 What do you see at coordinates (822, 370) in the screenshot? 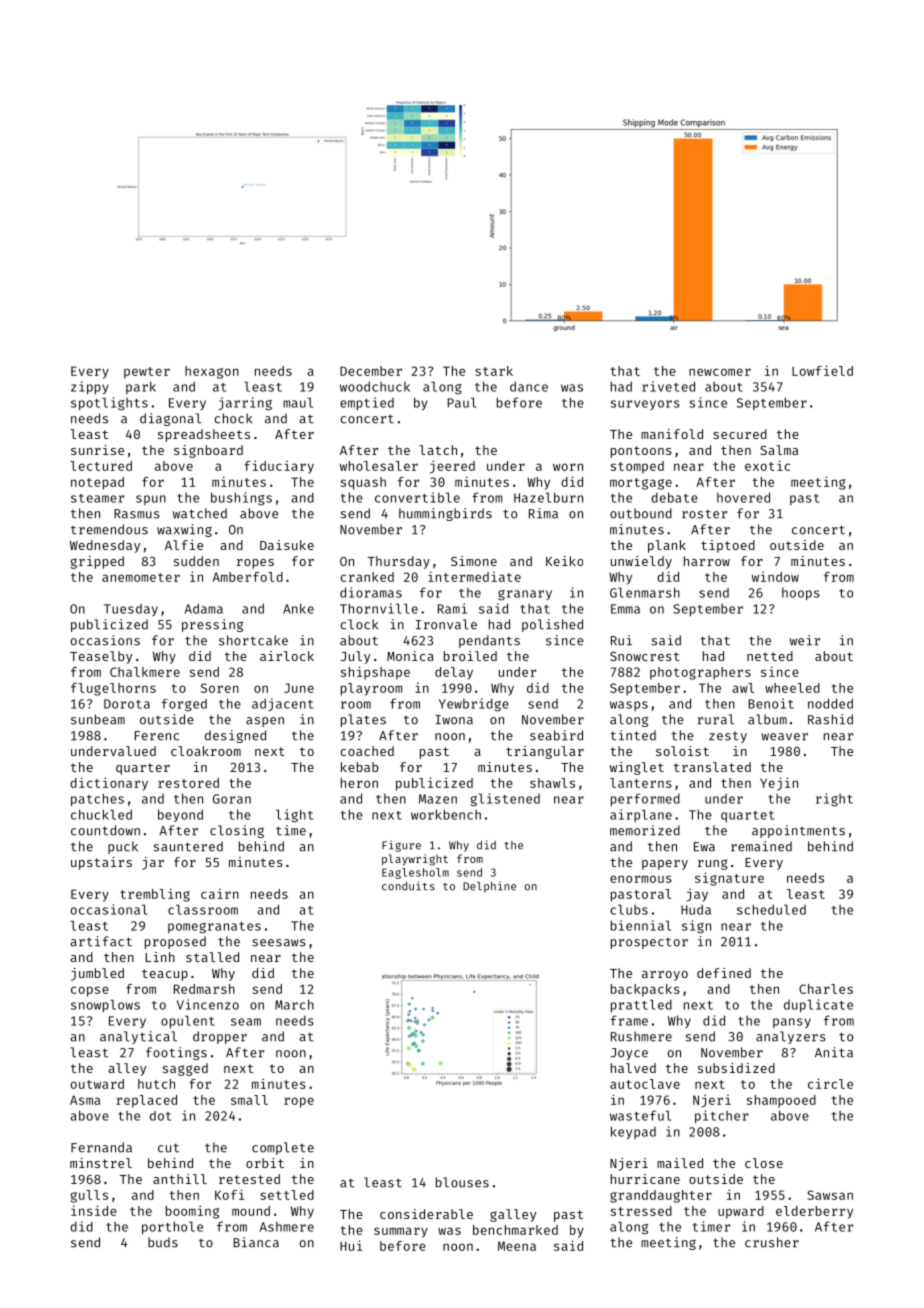
I see `Lowfield` at bounding box center [822, 370].
